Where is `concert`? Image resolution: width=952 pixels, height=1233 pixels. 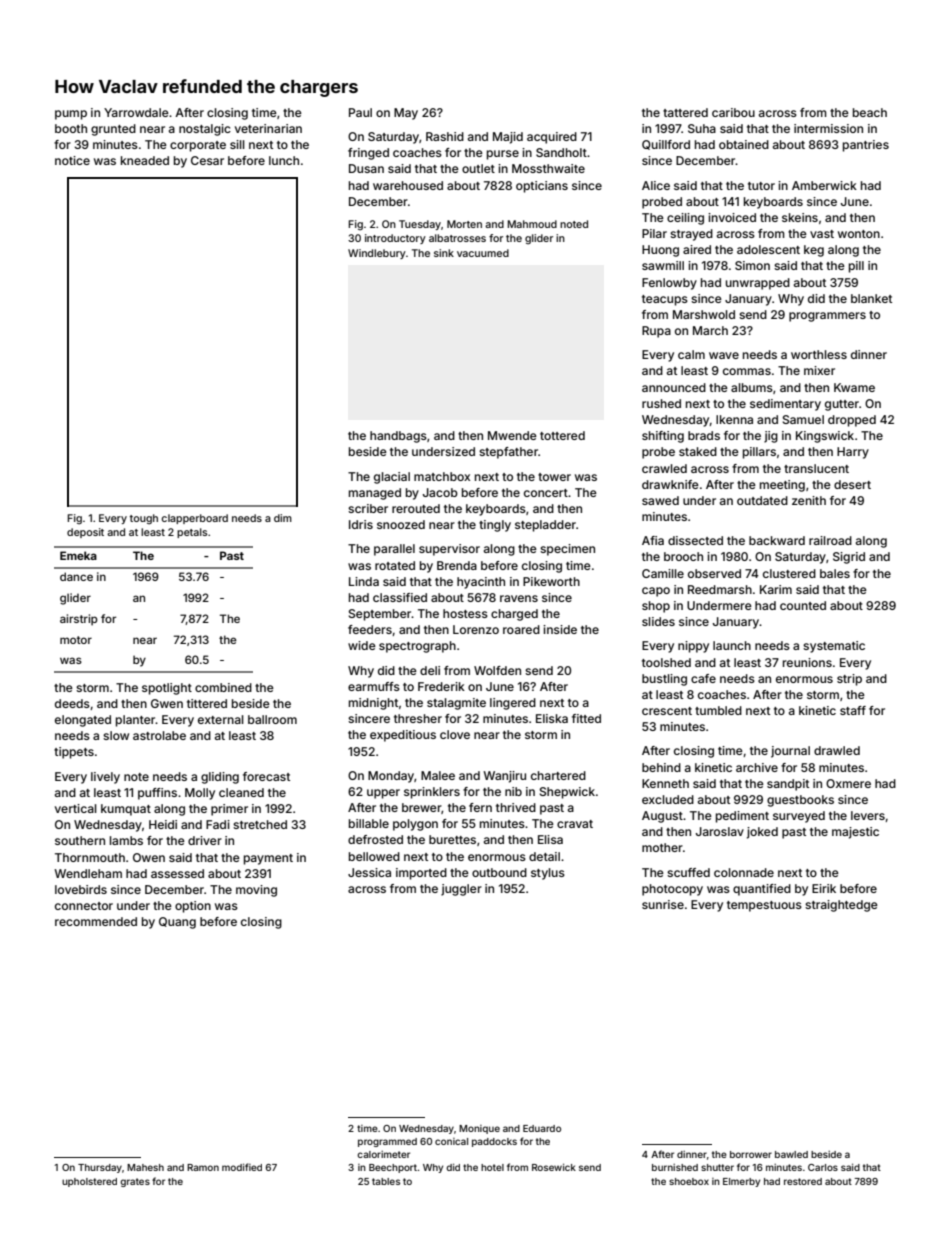 concert is located at coordinates (546, 493).
